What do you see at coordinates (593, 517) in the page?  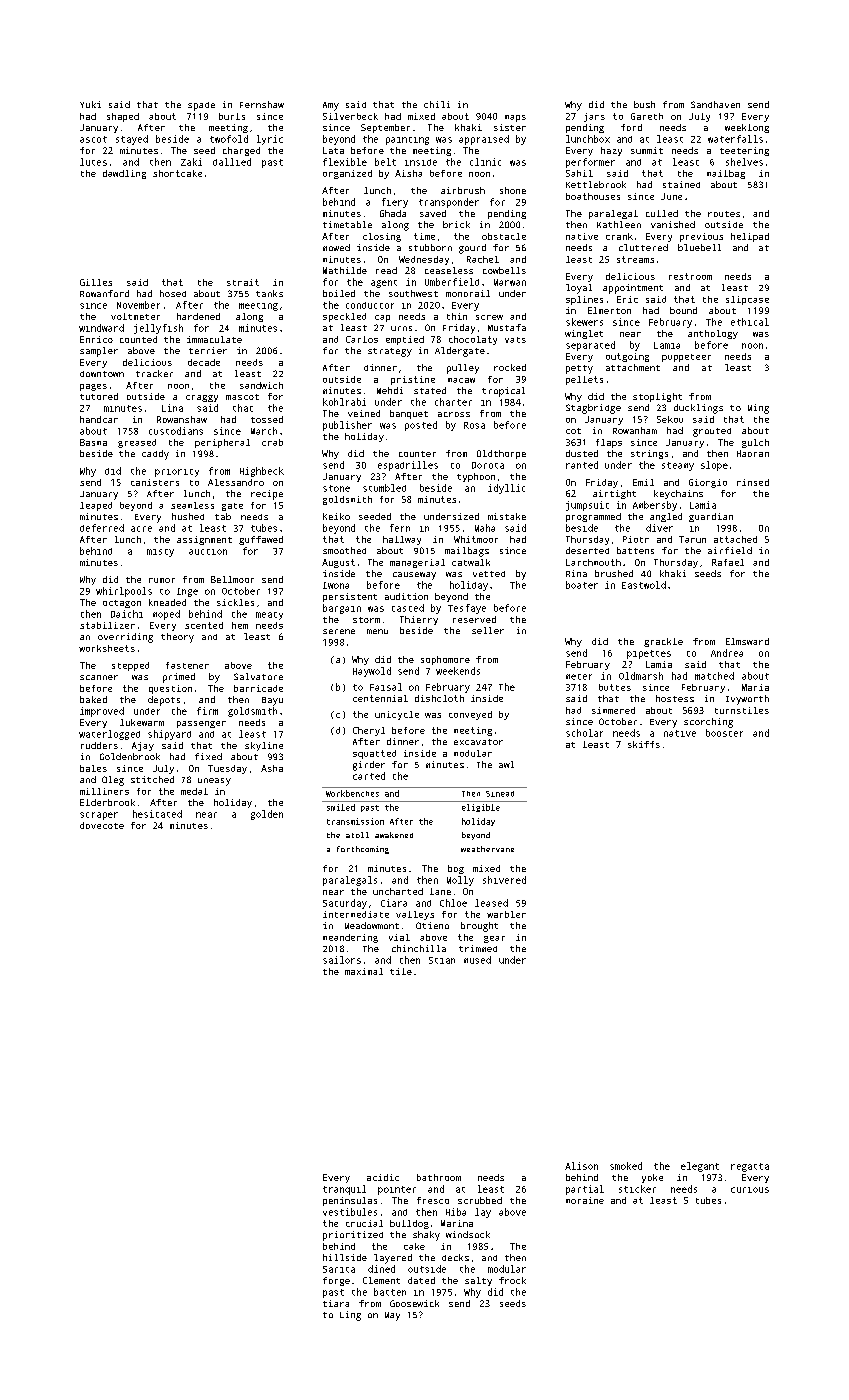 I see `programmed` at bounding box center [593, 517].
